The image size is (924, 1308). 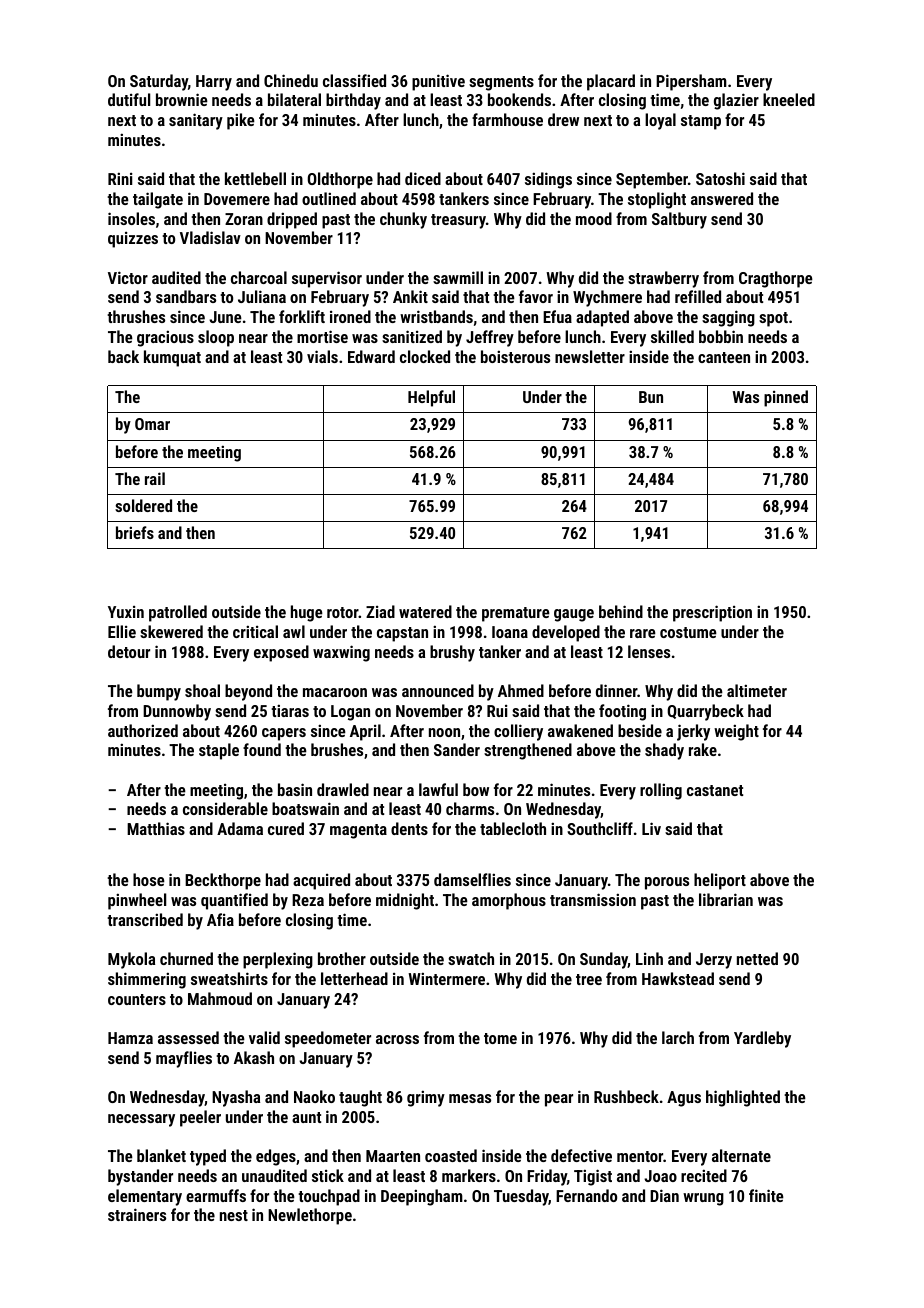 I want to click on dents, so click(x=409, y=828).
